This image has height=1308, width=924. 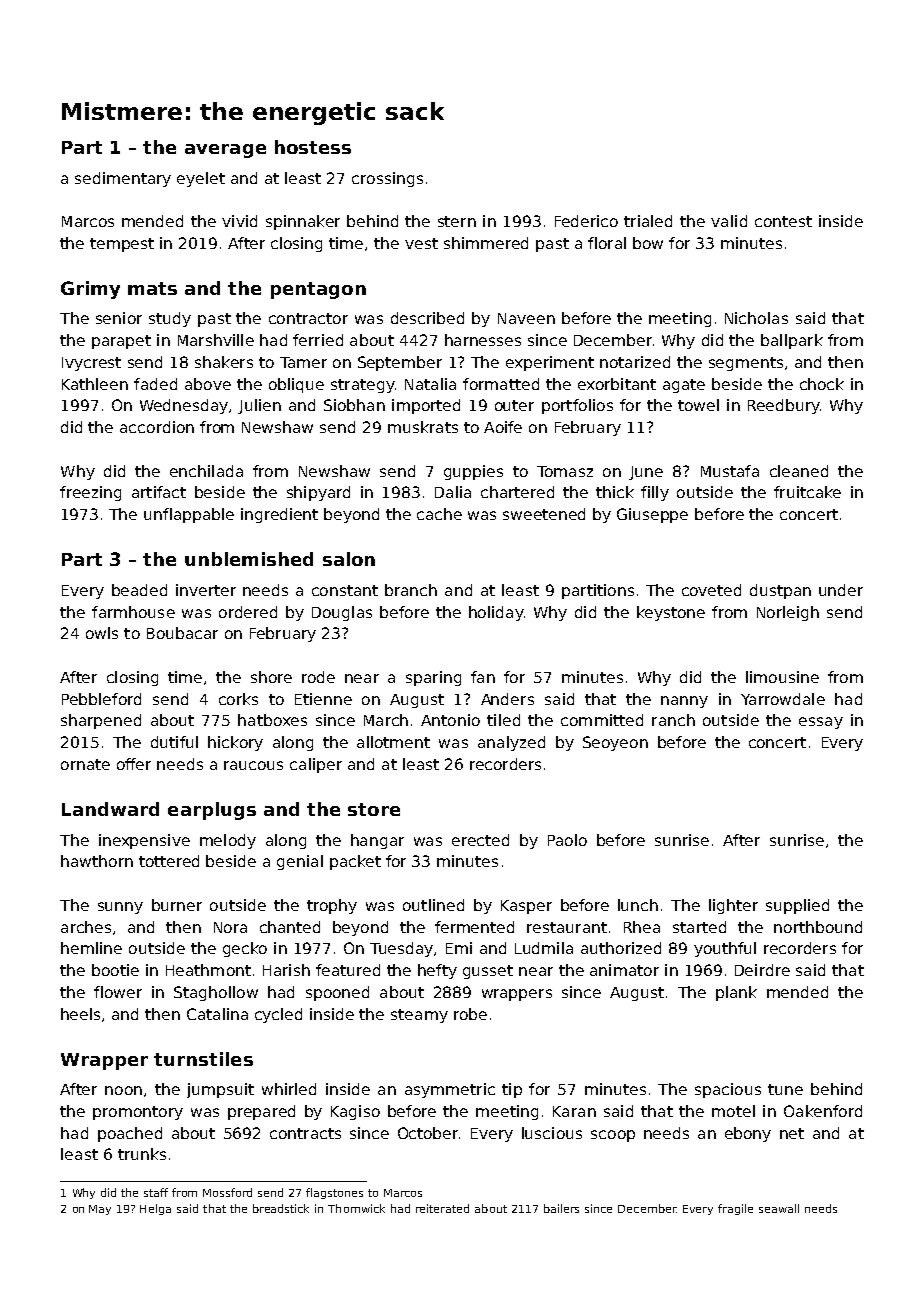 What do you see at coordinates (821, 723) in the image?
I see `essay` at bounding box center [821, 723].
